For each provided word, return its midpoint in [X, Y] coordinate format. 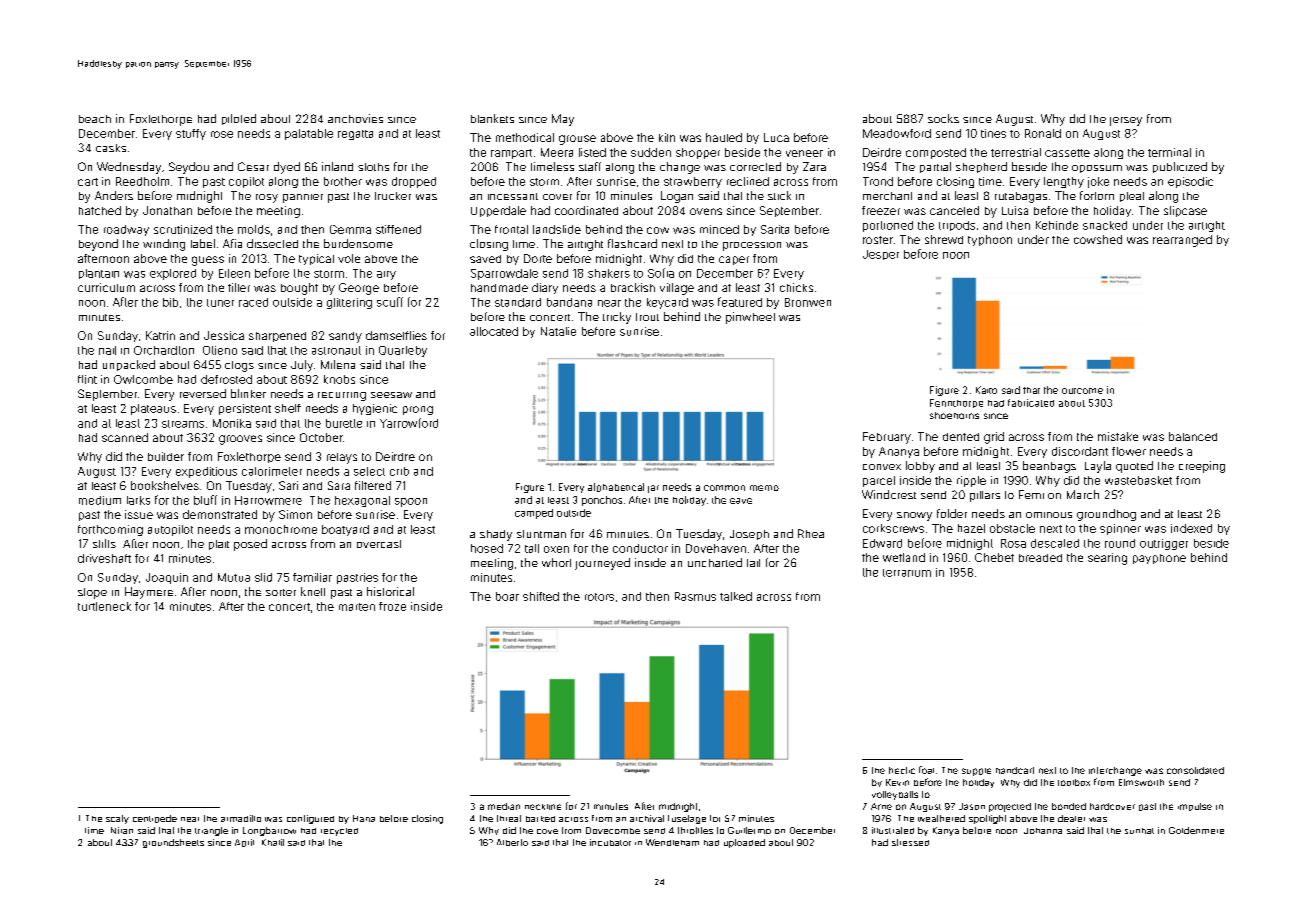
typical [316, 259]
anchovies [355, 118]
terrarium [907, 573]
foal [926, 770]
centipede [155, 819]
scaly [117, 819]
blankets [492, 118]
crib [399, 471]
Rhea [811, 533]
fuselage [687, 819]
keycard [667, 303]
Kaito [986, 390]
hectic [902, 770]
